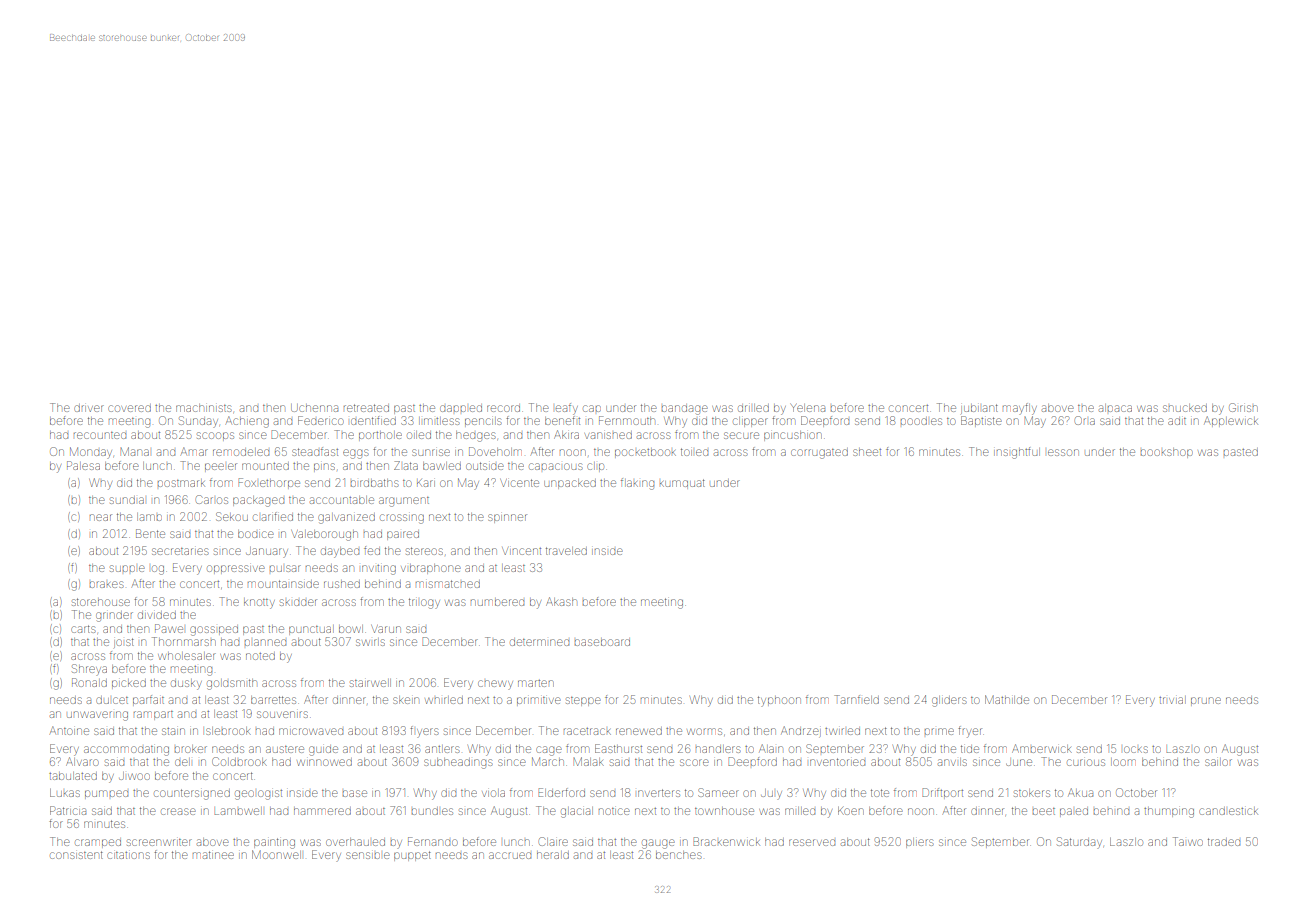 This screenshot has height=924, width=1308. Describe the element at coordinates (1224, 842) in the screenshot. I see `traded` at that location.
